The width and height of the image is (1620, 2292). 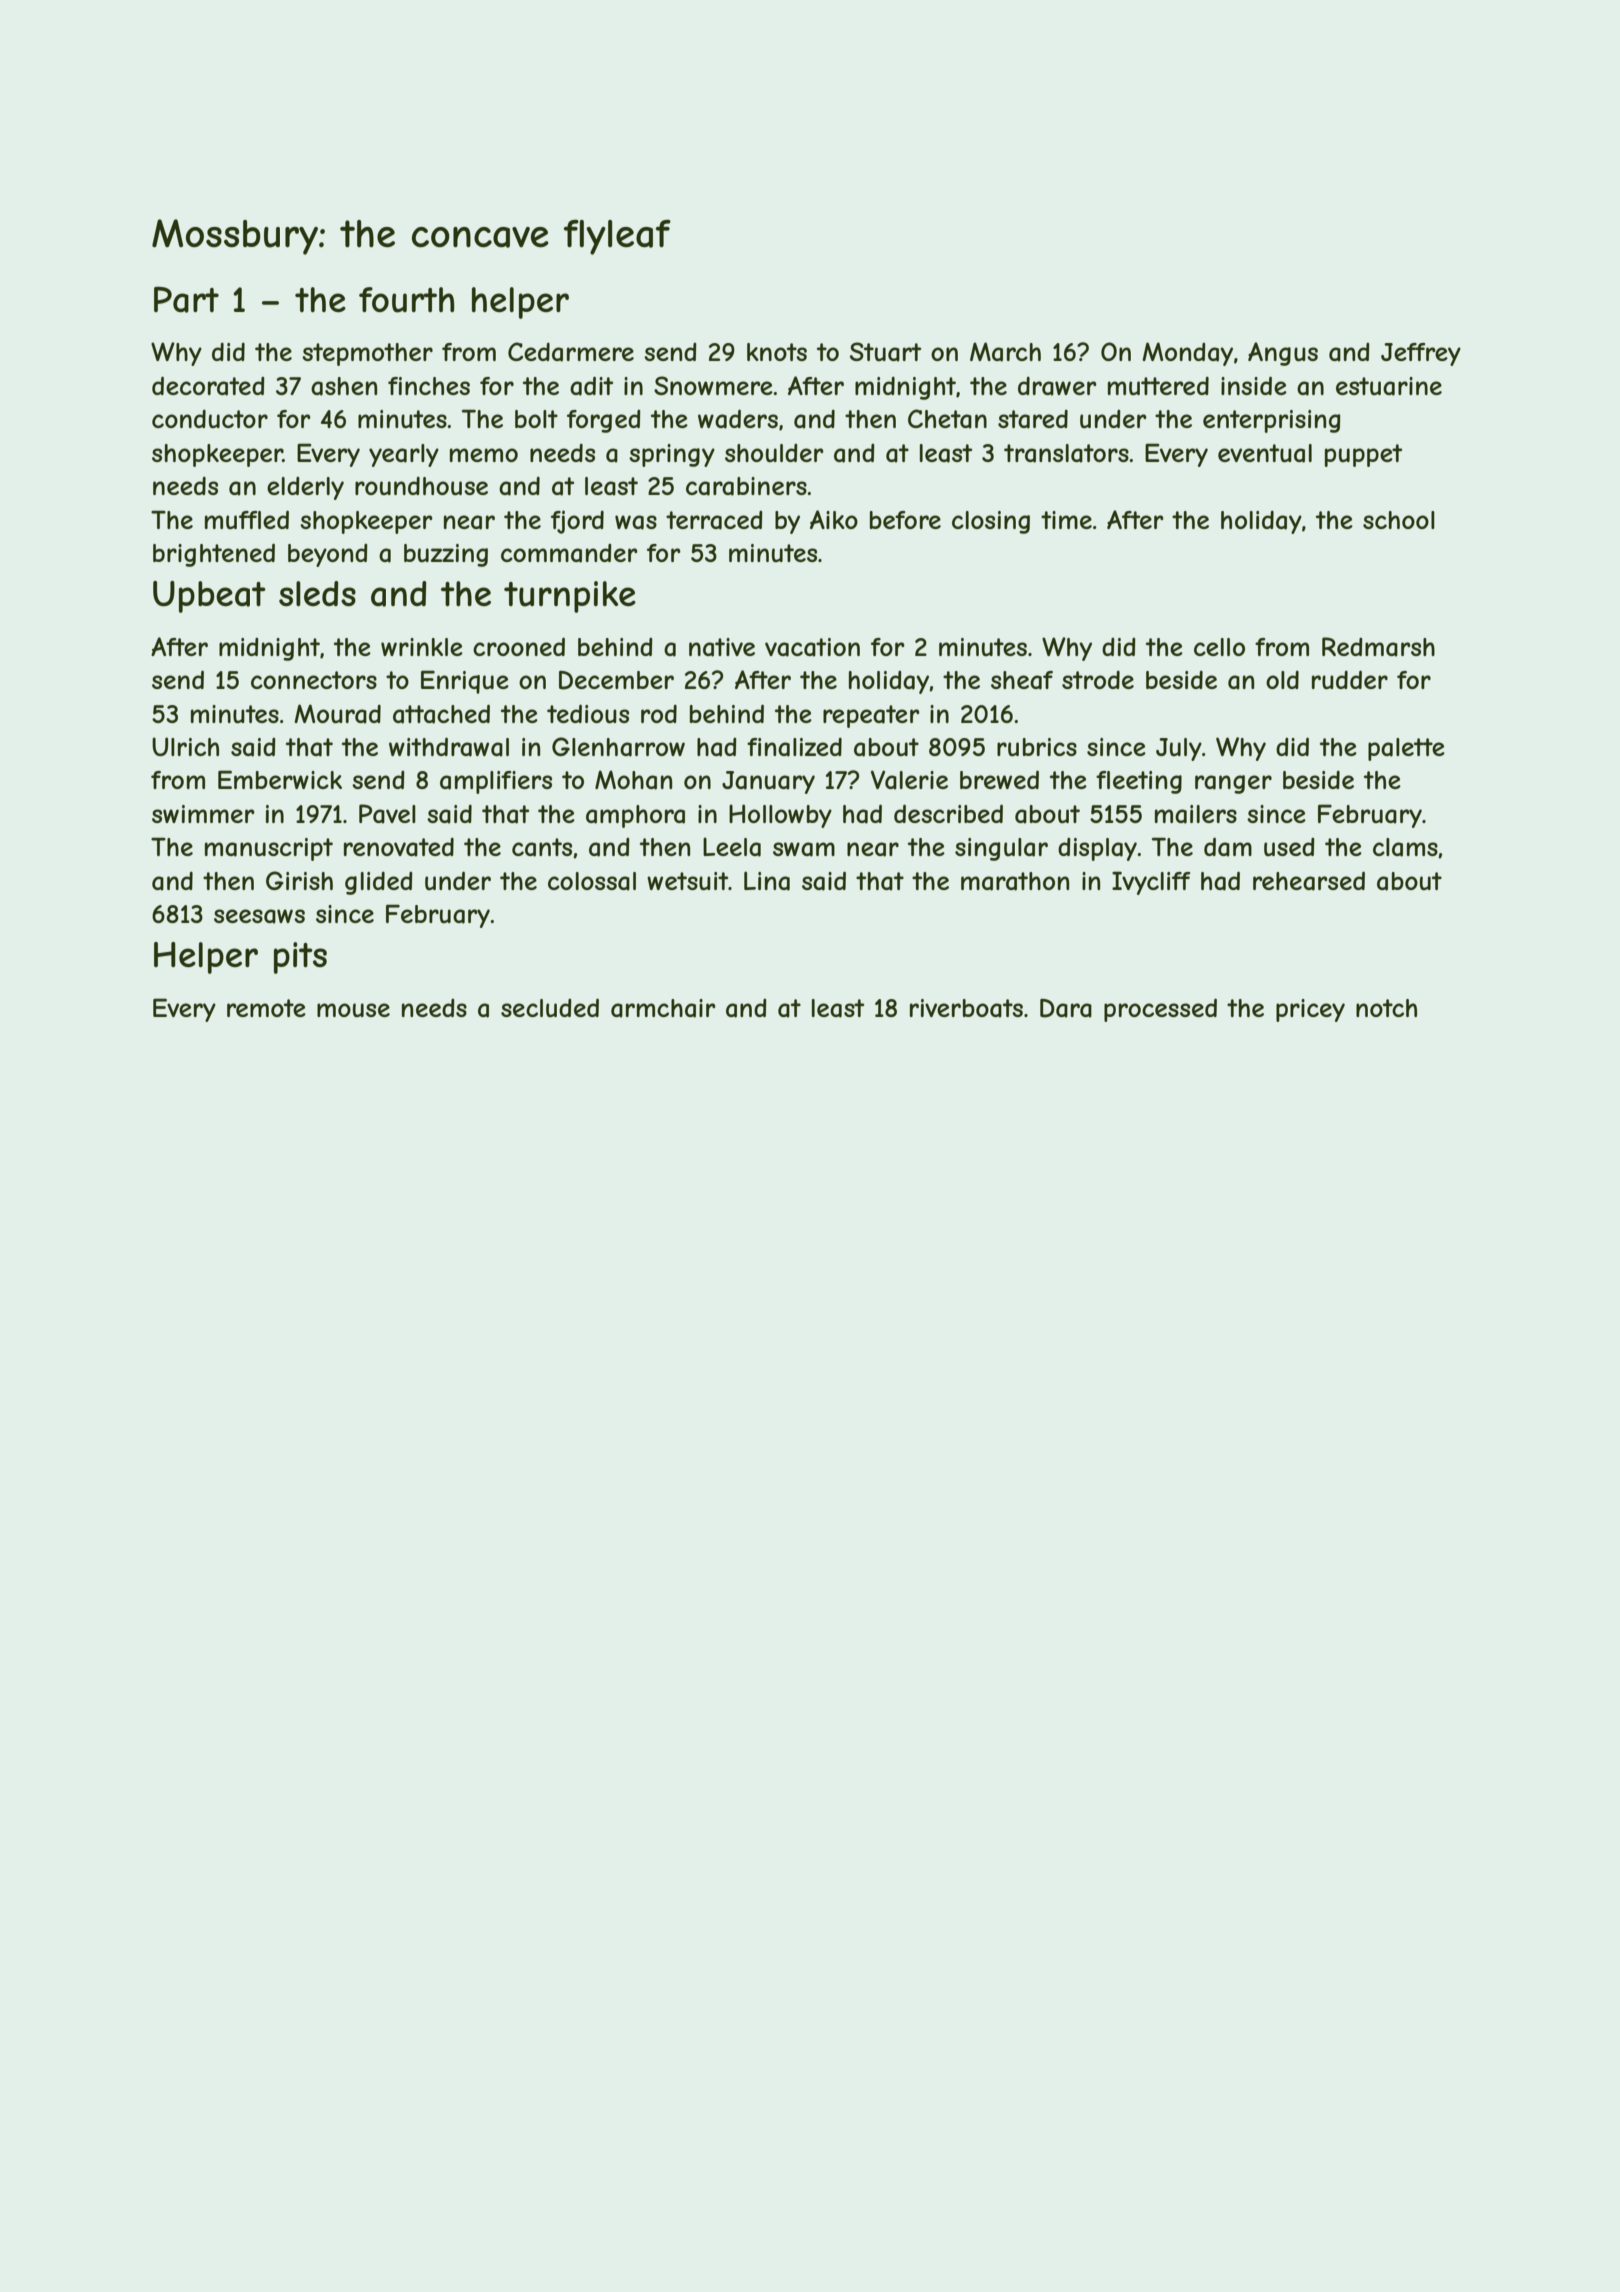 I want to click on remote, so click(x=266, y=1008).
